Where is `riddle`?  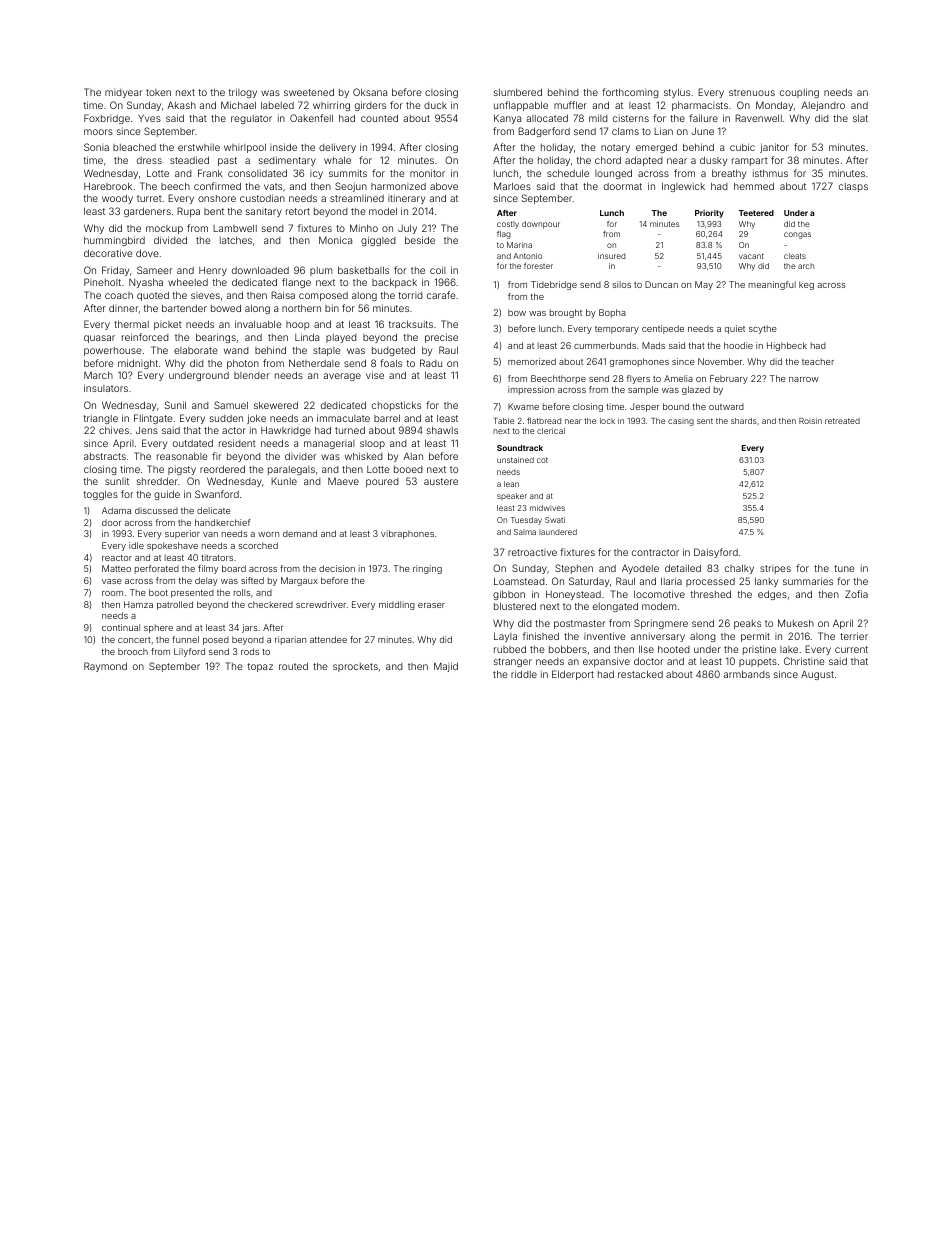 riddle is located at coordinates (524, 674).
